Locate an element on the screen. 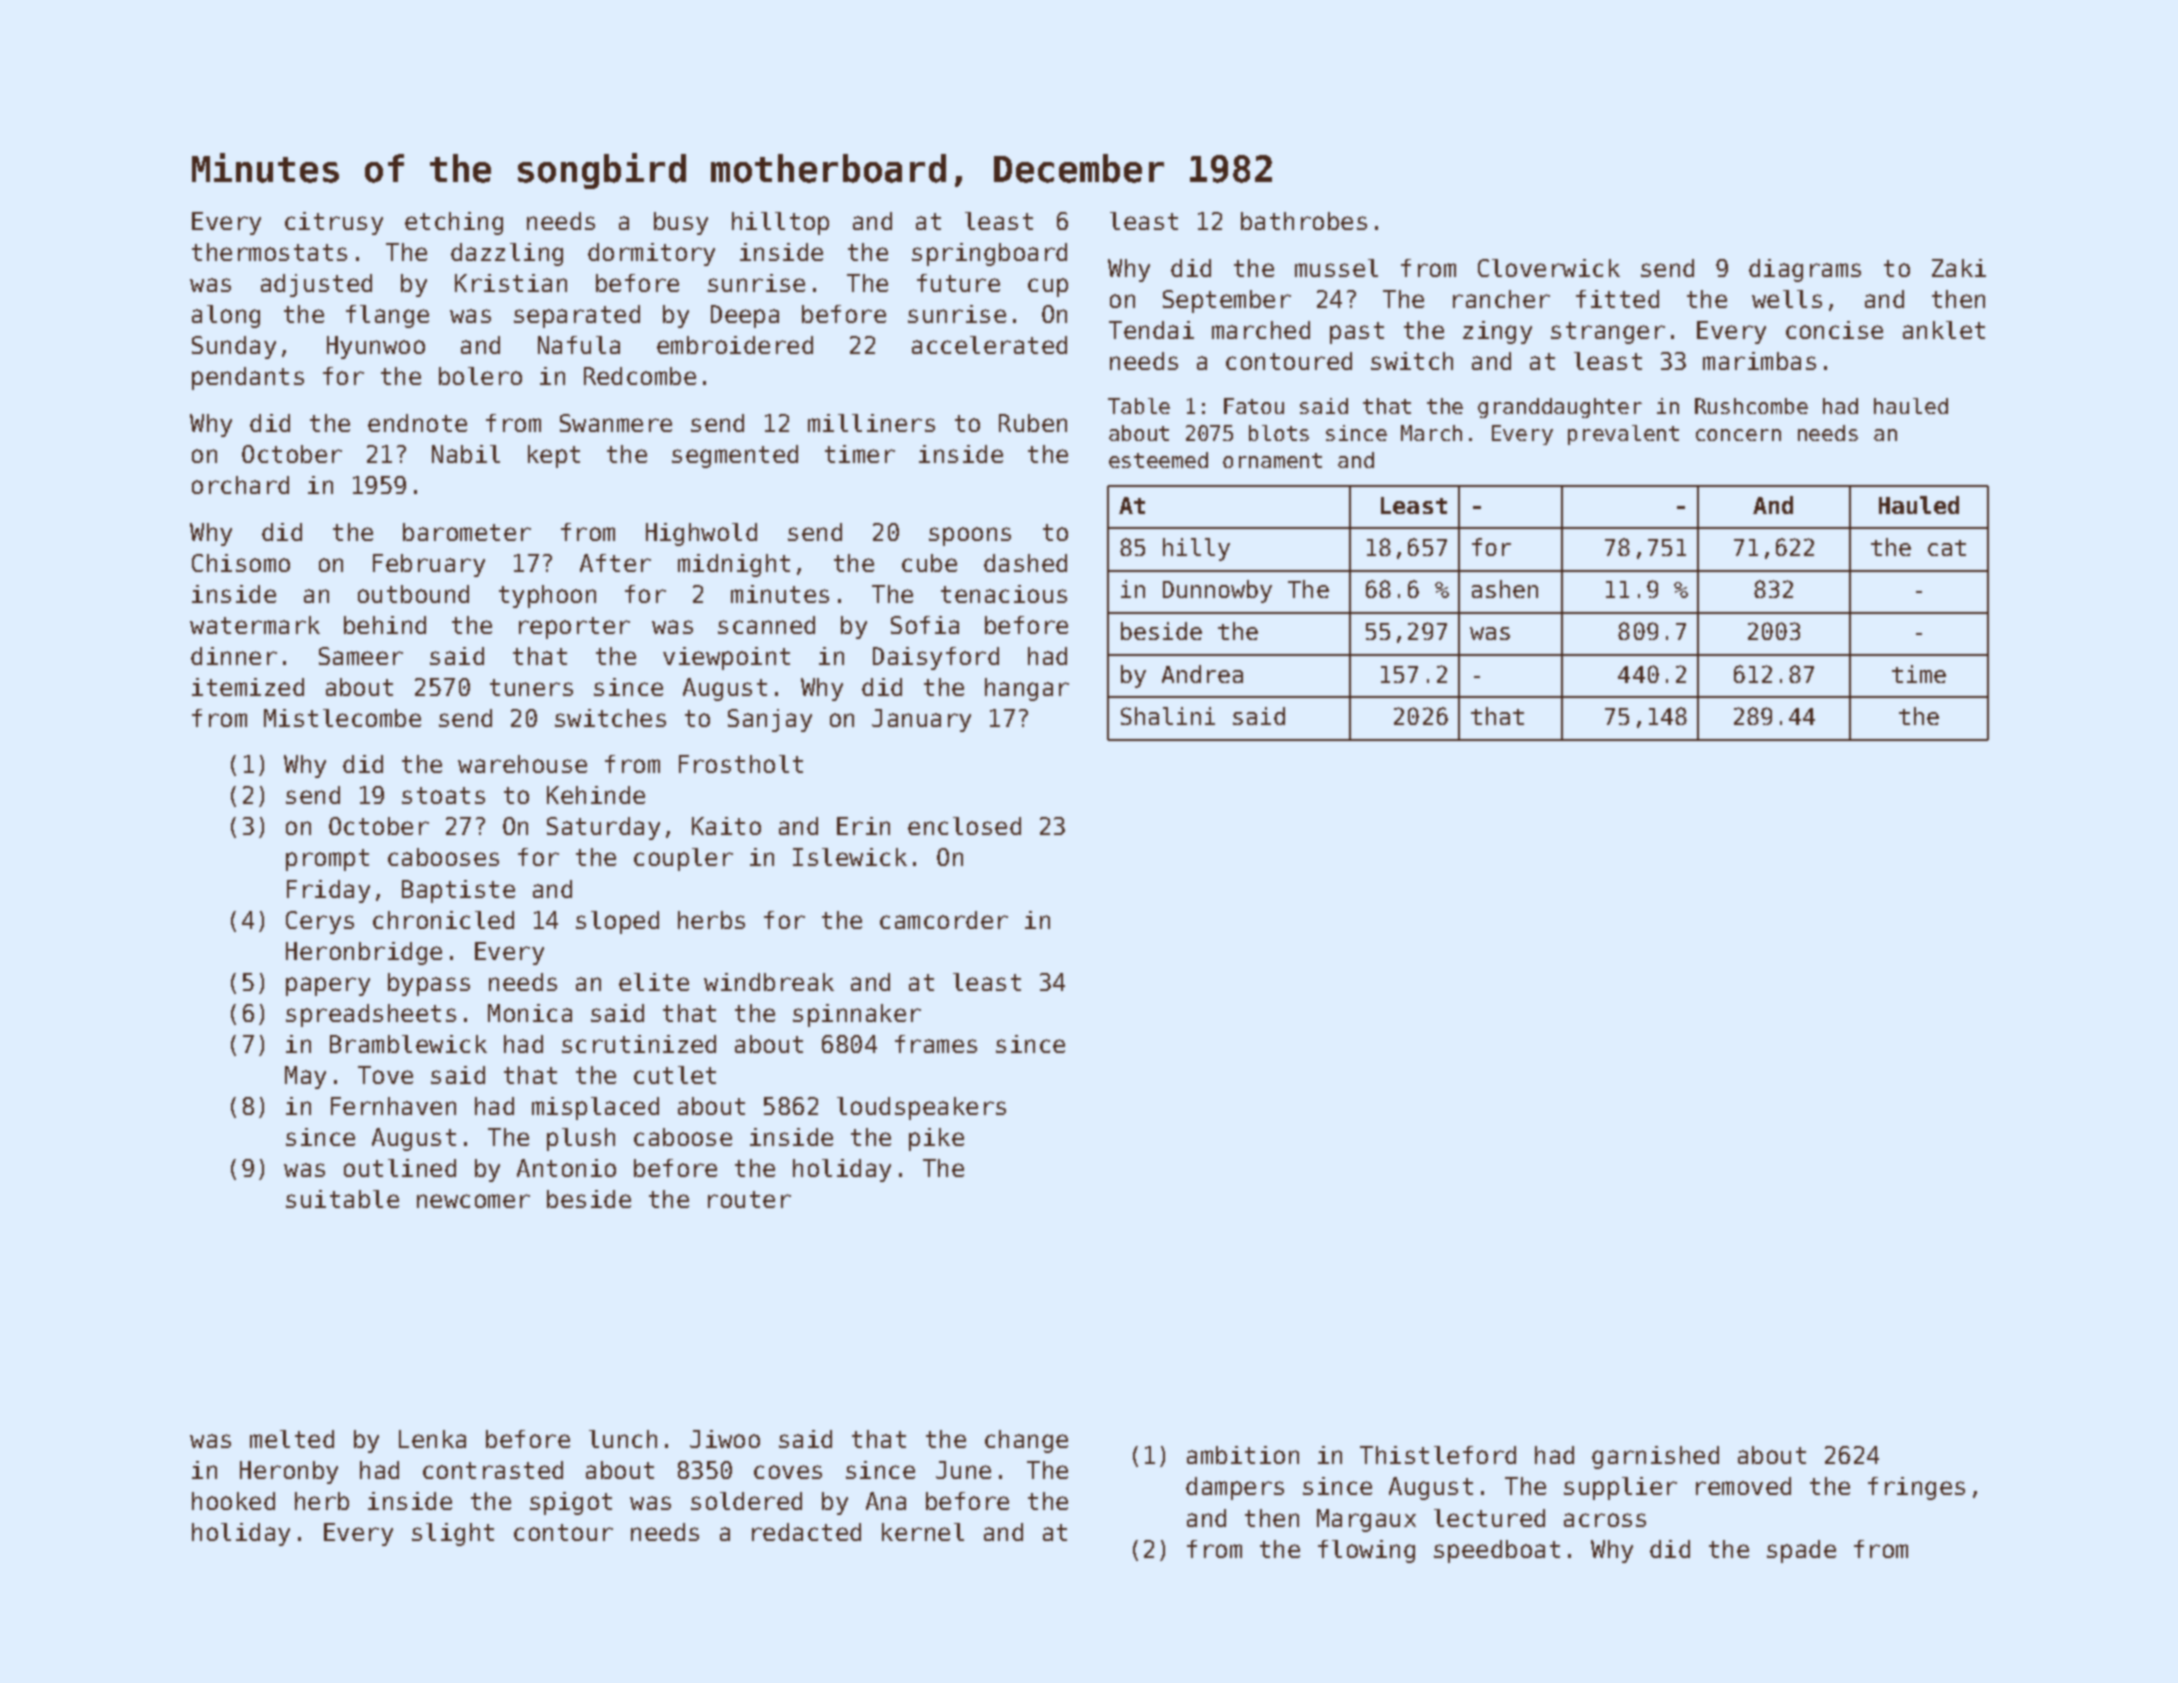 The width and height of the screenshot is (2178, 1683). past is located at coordinates (1357, 333).
